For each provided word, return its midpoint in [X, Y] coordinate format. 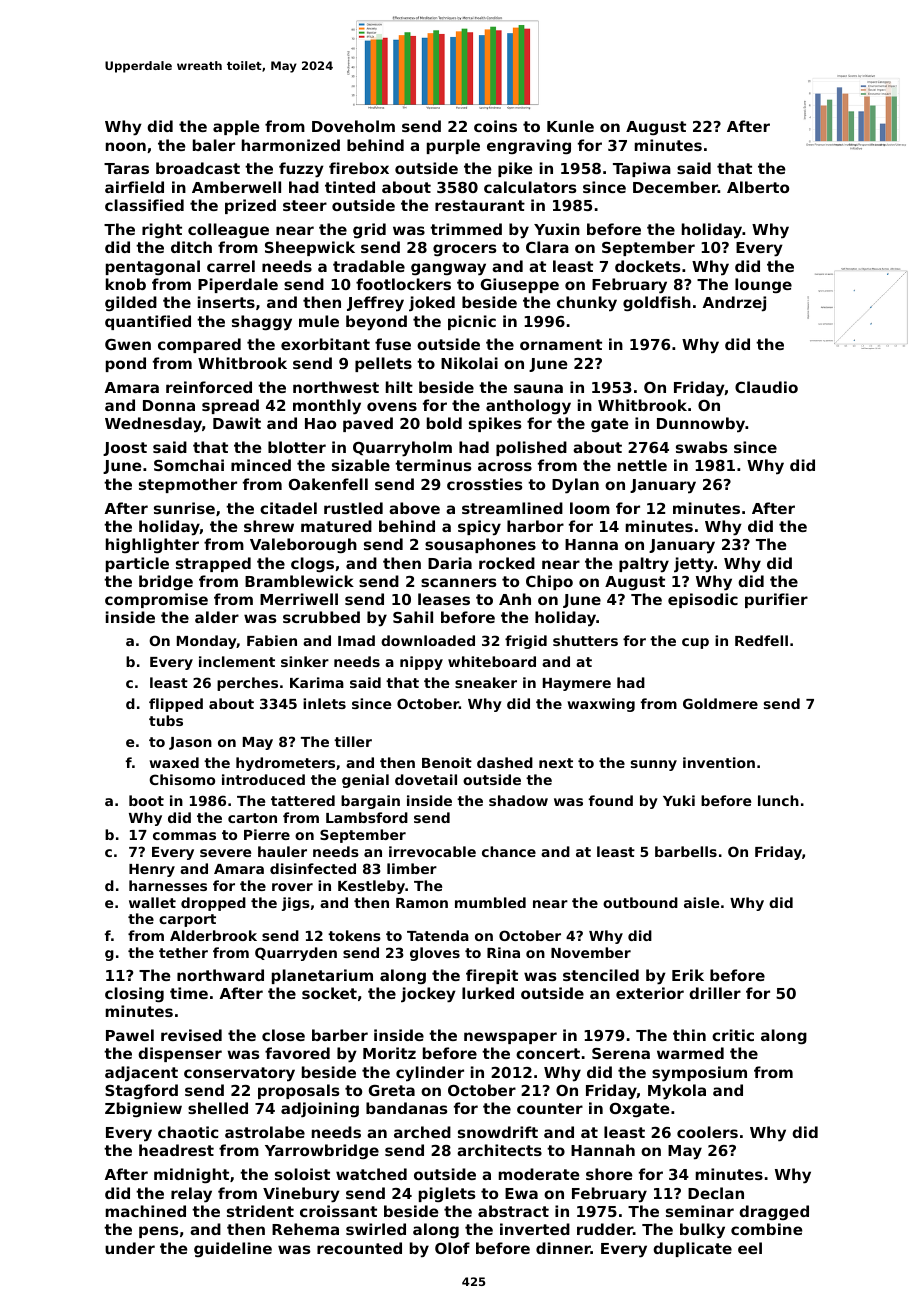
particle [137, 564]
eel [750, 1248]
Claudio [766, 387]
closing [134, 994]
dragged [774, 1212]
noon [126, 146]
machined [146, 1211]
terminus [433, 465]
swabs [702, 447]
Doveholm [353, 126]
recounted [359, 1248]
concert [548, 1053]
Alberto [758, 187]
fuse [393, 344]
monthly [327, 407]
